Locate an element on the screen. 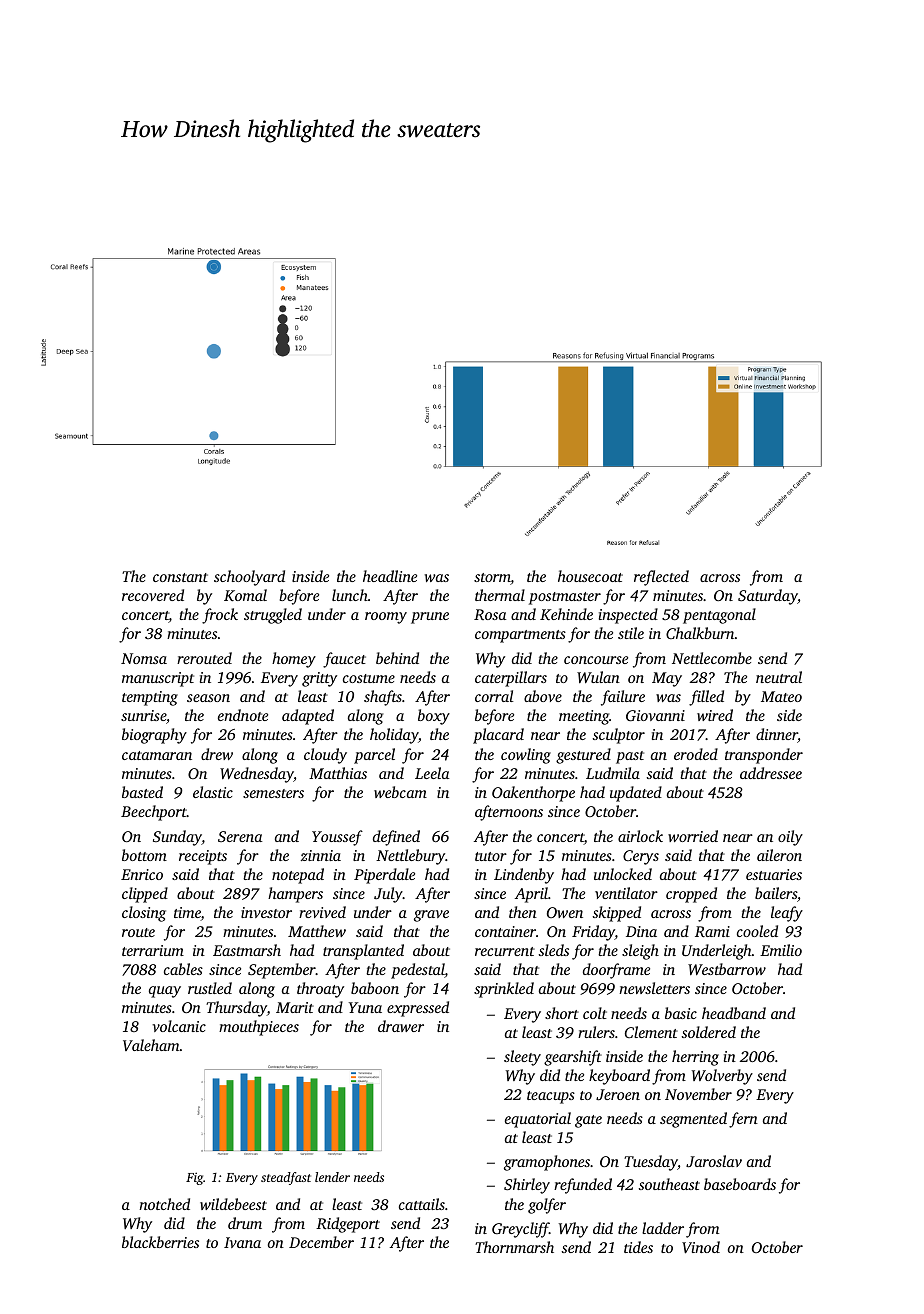 This screenshot has width=924, height=1314. blackberries is located at coordinates (160, 1242).
